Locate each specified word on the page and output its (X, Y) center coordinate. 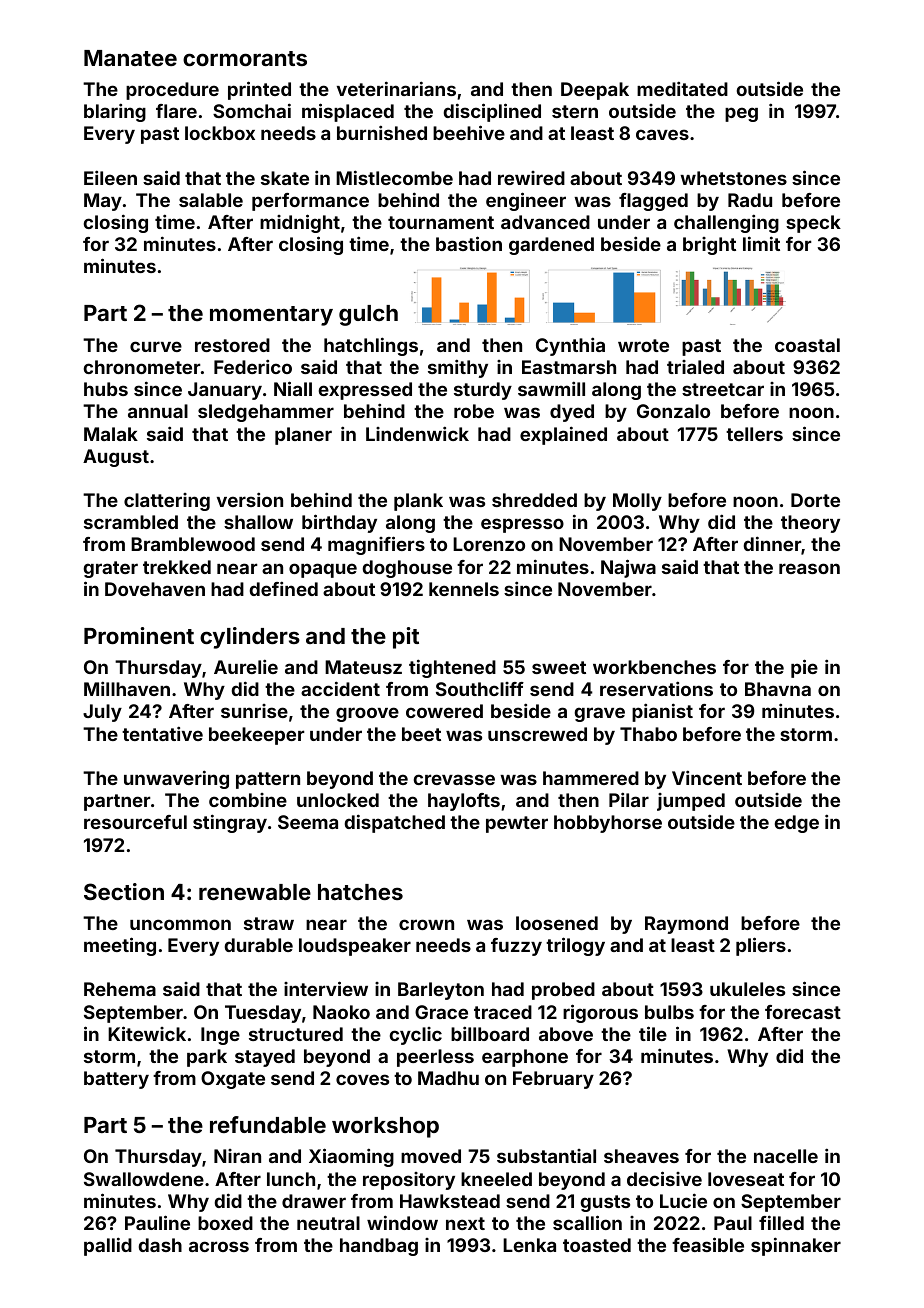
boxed (225, 1223)
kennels (464, 589)
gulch (368, 315)
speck (813, 224)
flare (176, 111)
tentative (162, 733)
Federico (253, 366)
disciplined (492, 112)
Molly (637, 502)
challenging (726, 223)
